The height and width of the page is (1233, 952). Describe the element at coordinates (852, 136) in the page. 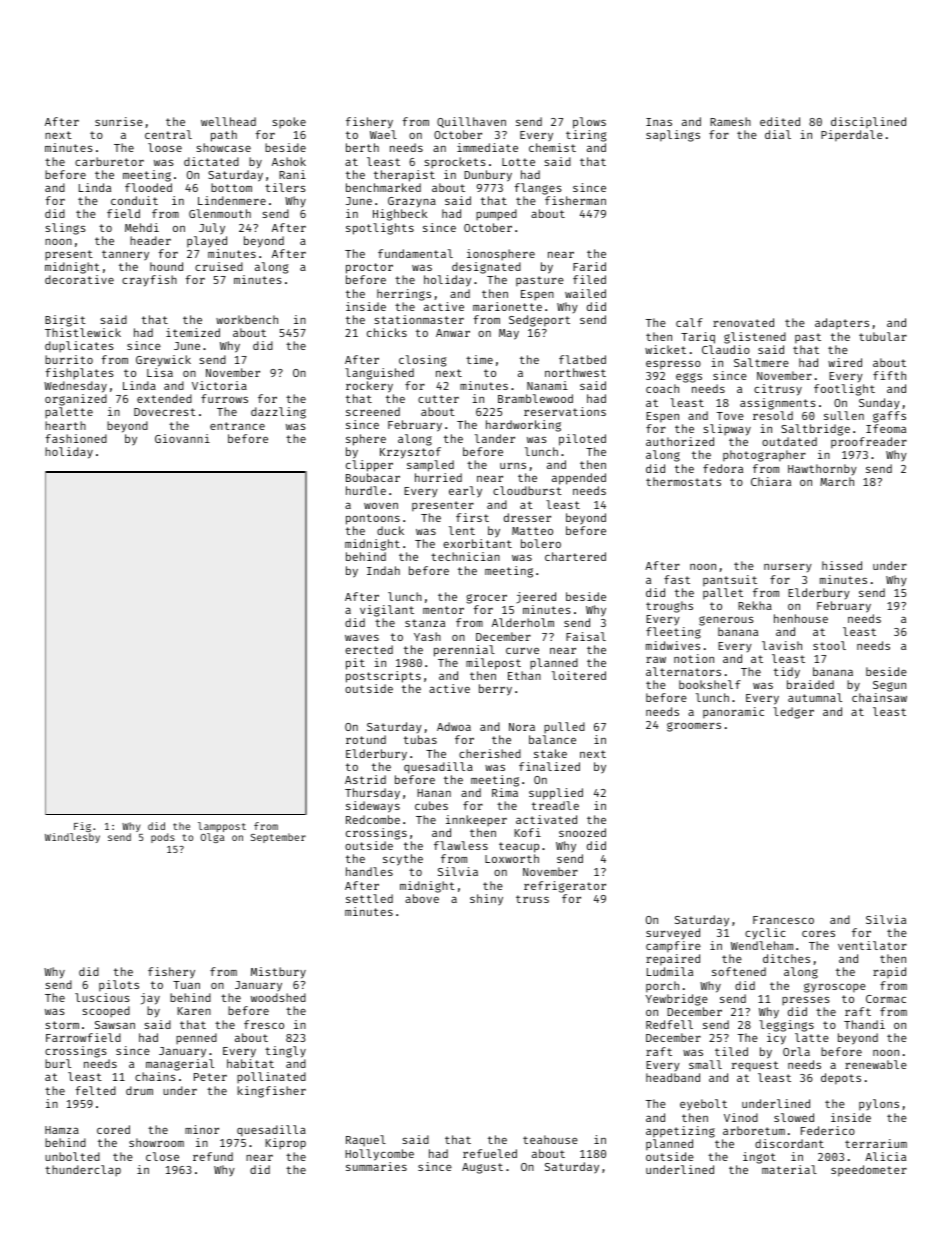

I see `Piperdale` at that location.
